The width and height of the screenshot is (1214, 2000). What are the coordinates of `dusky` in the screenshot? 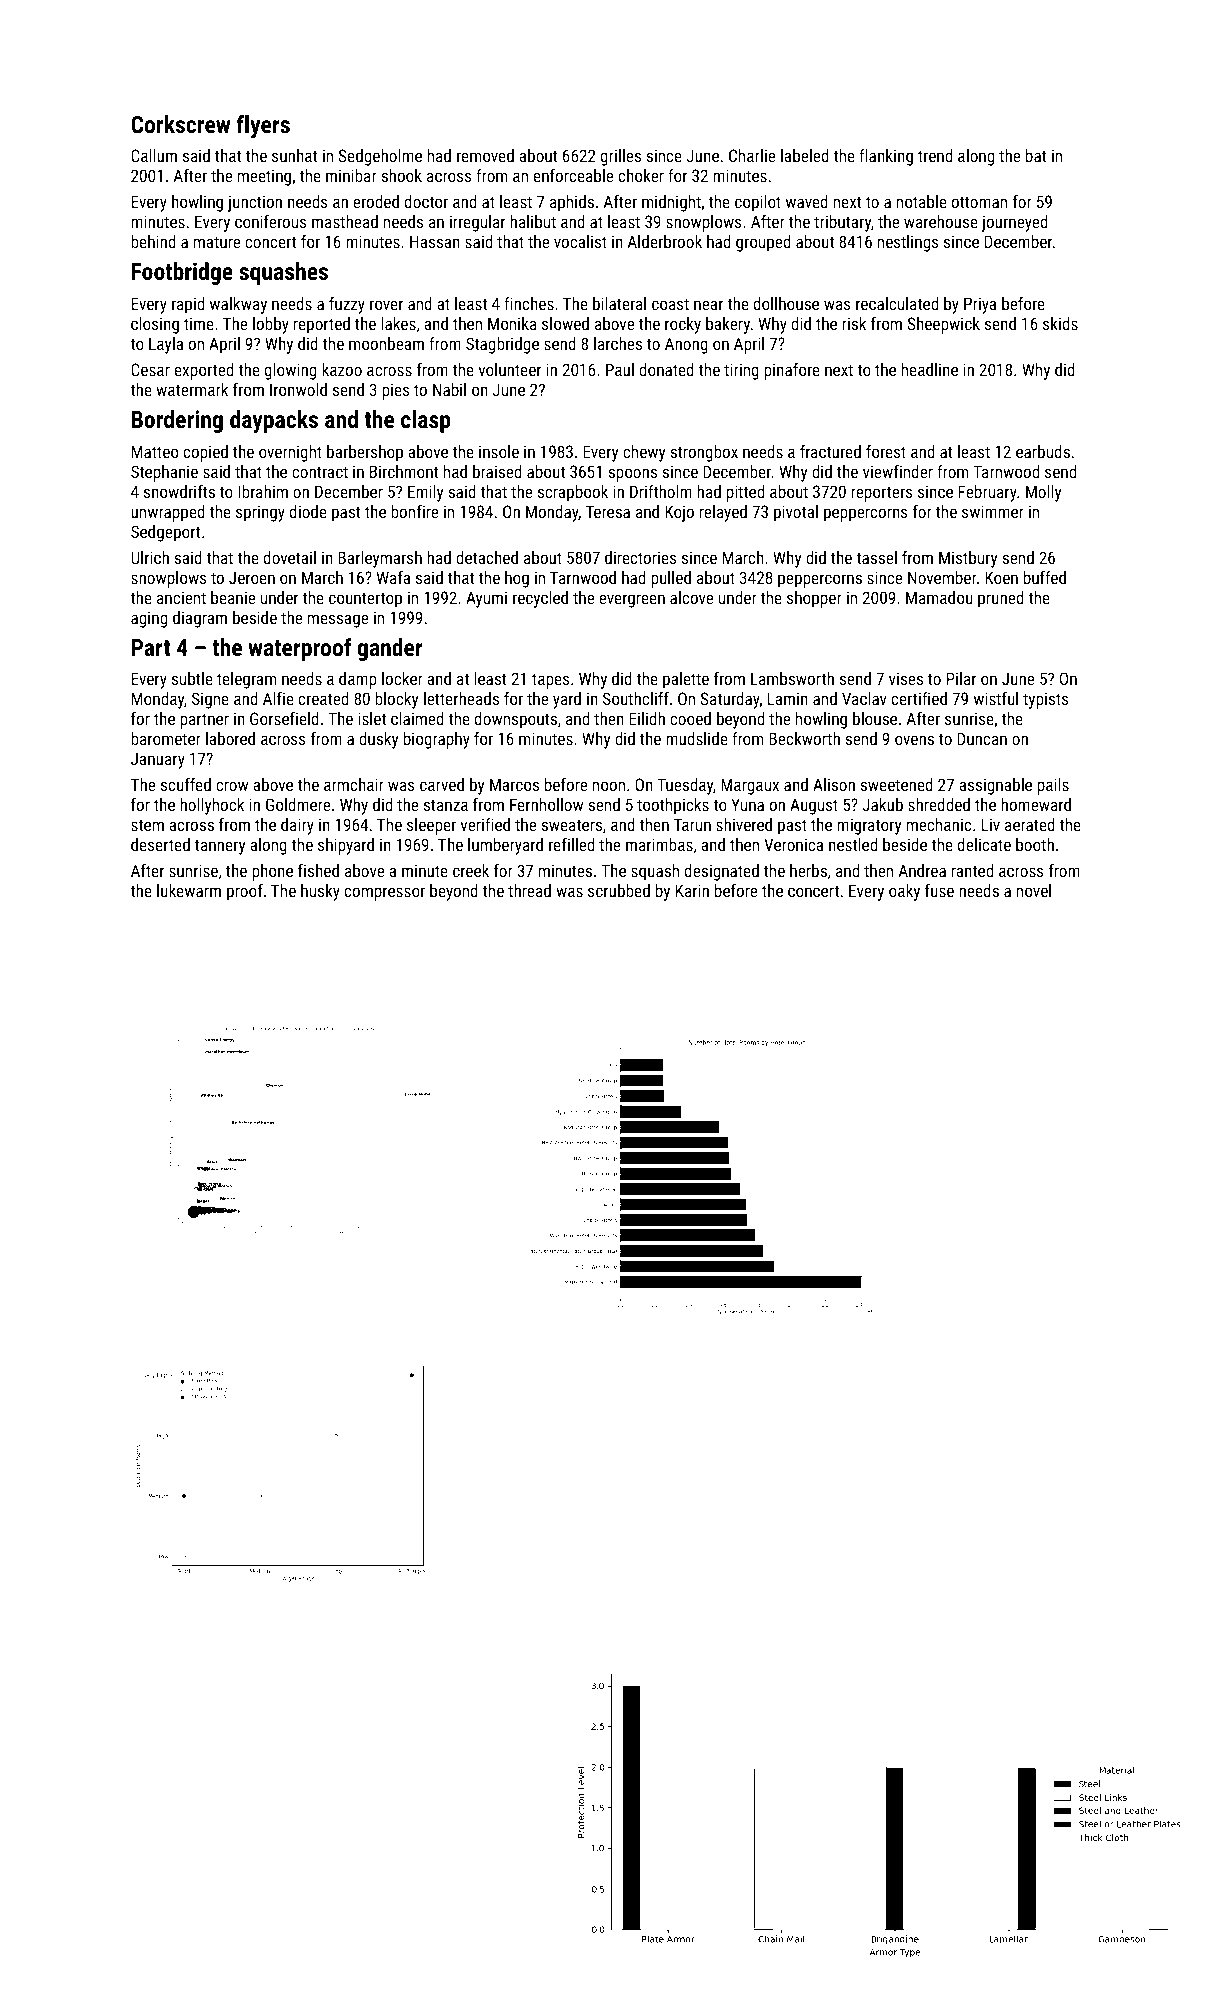 It's located at (378, 740).
